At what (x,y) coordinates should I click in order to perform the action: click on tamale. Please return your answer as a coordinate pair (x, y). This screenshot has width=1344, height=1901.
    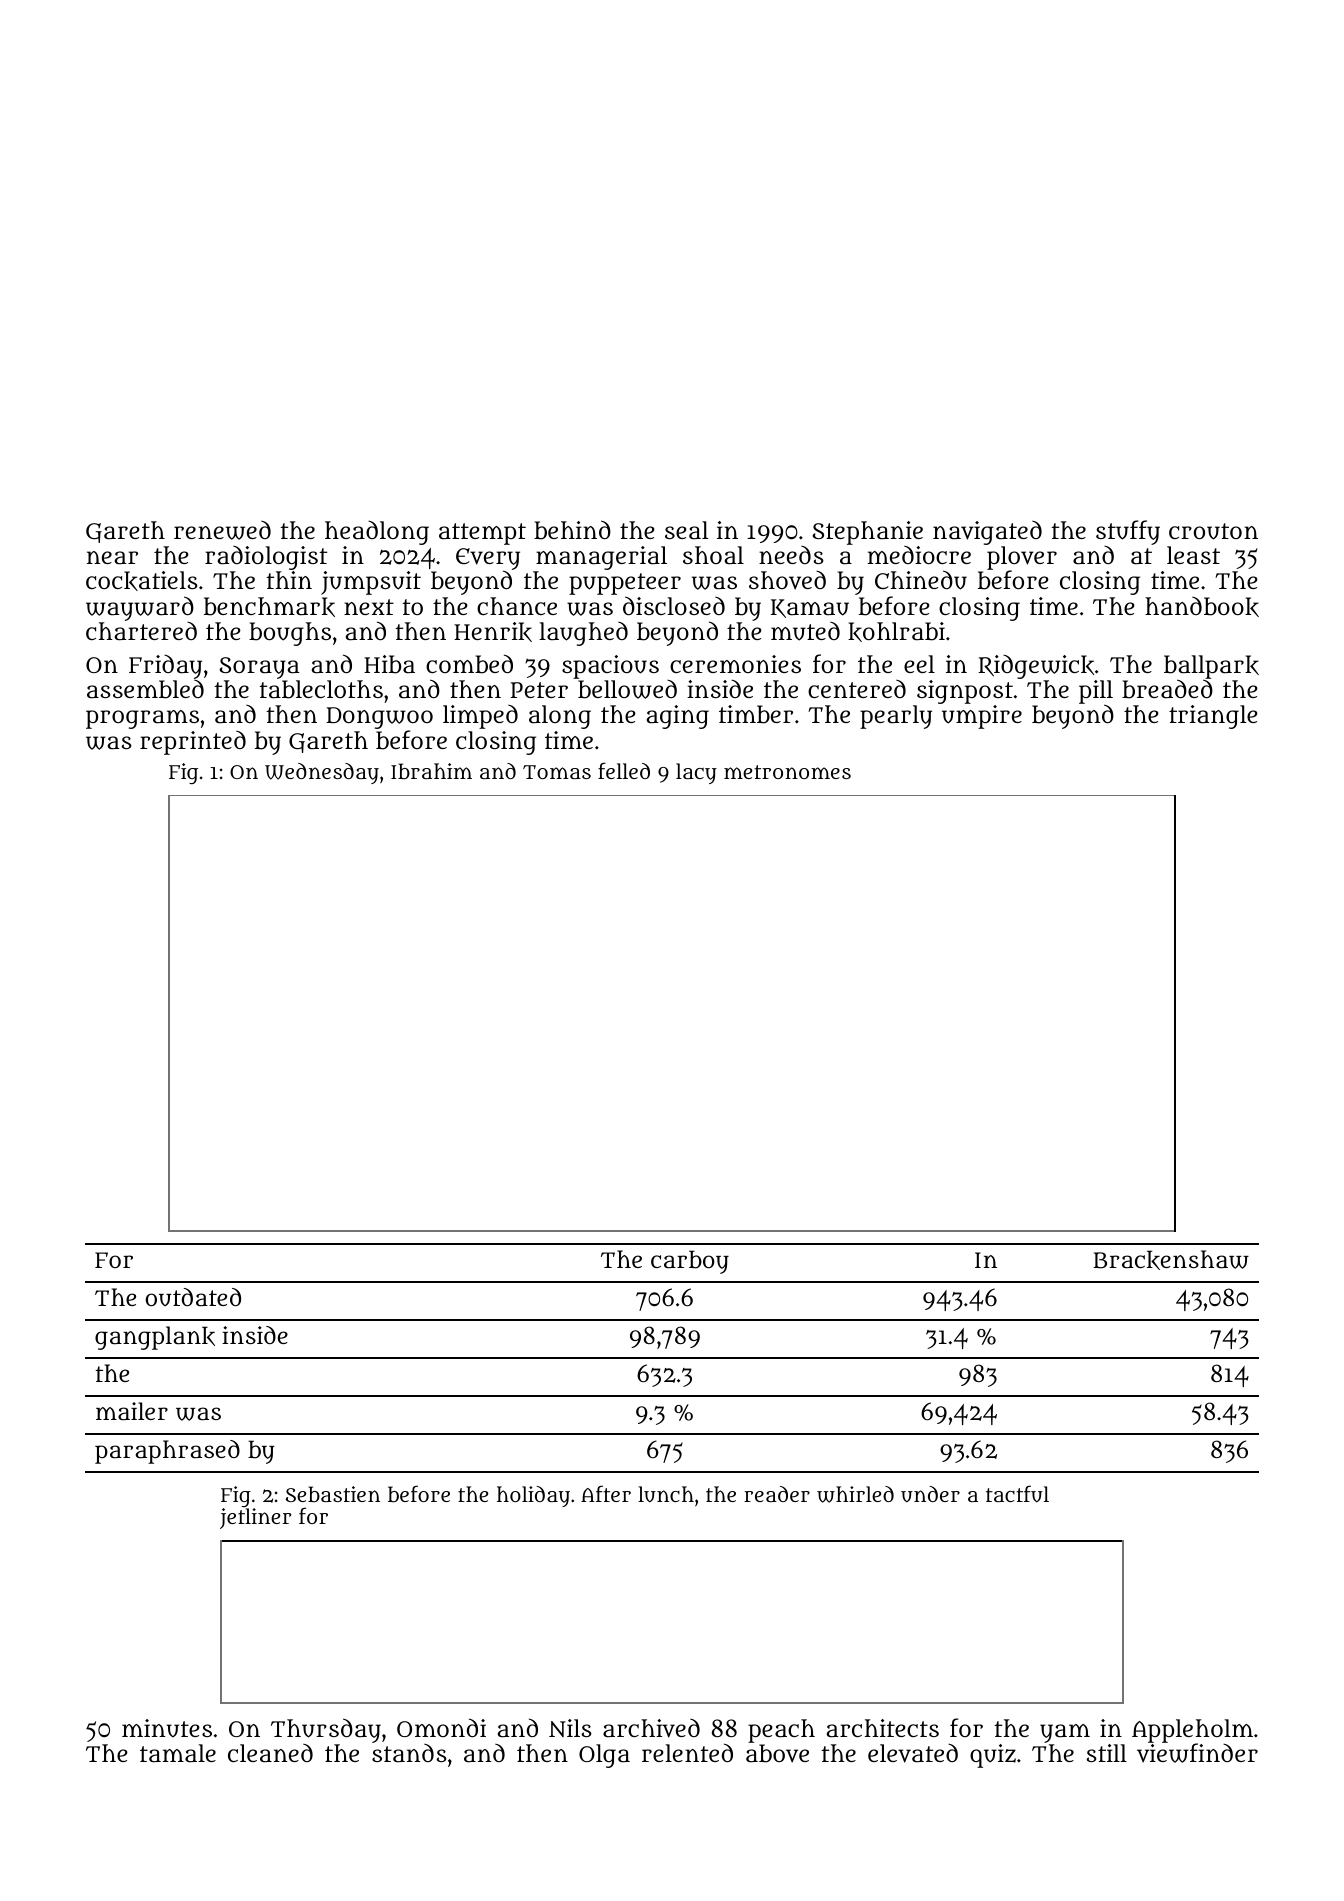
    Looking at the image, I should click on (178, 1753).
